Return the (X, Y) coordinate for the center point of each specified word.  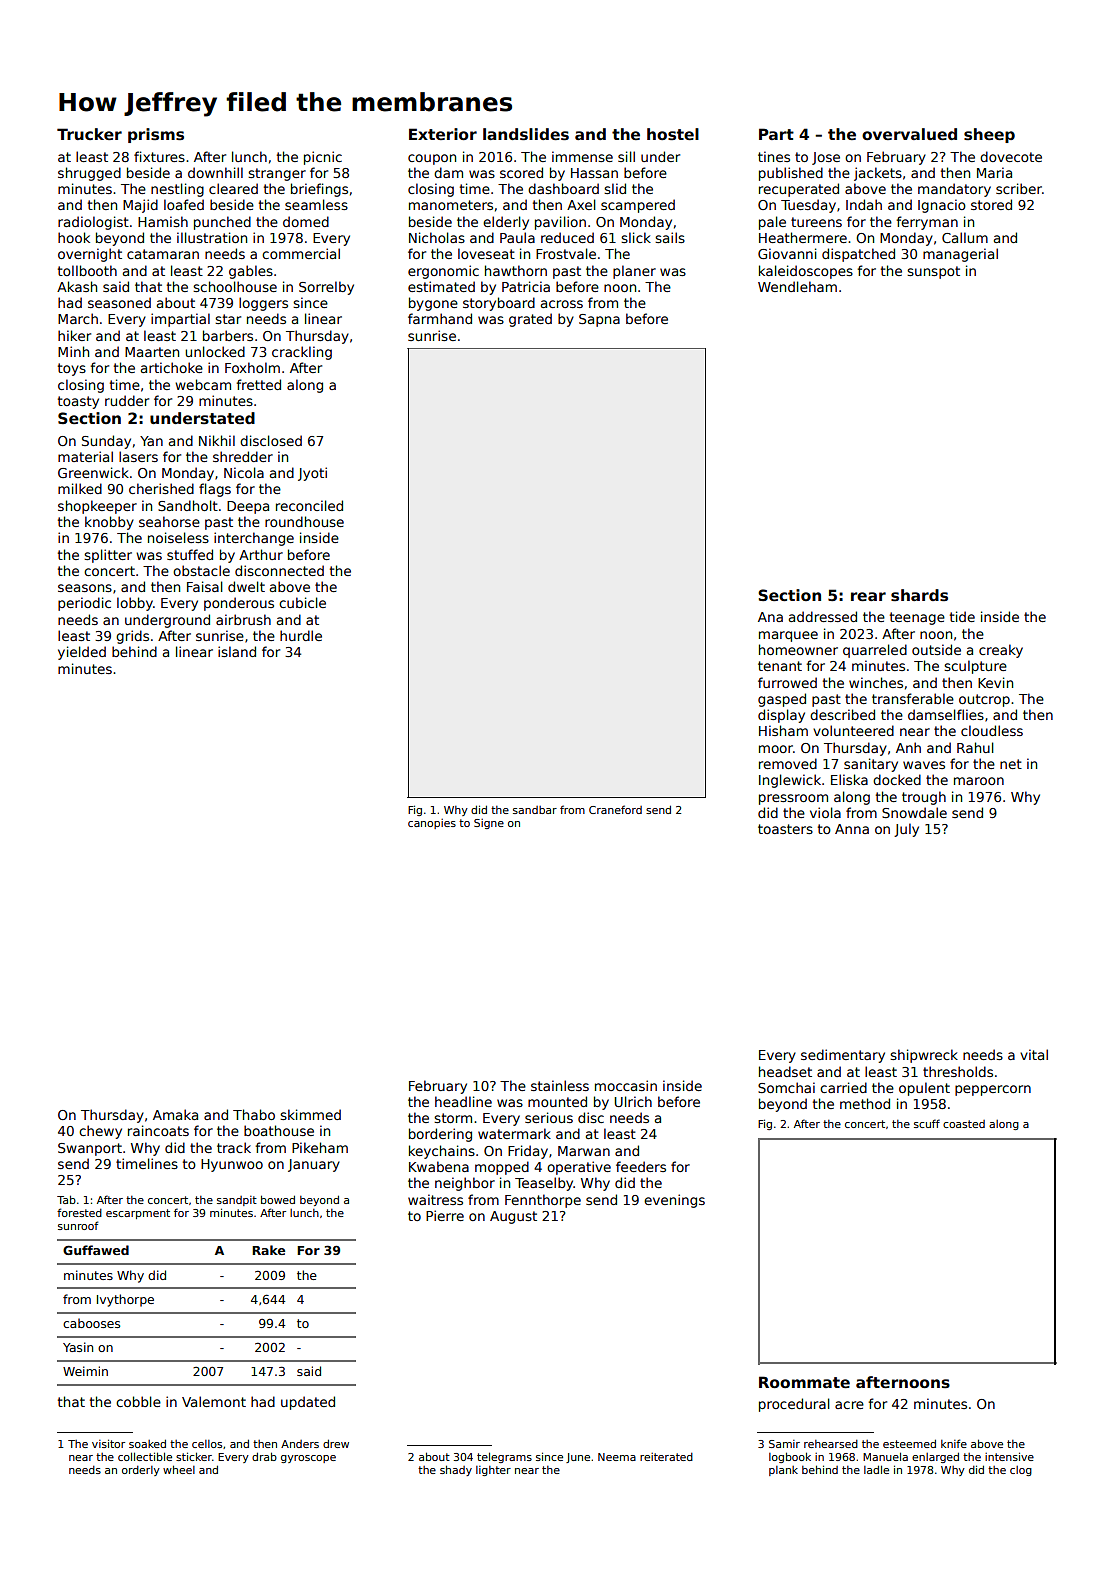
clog (1021, 1471)
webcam (203, 384)
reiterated (666, 1457)
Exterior (443, 134)
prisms (156, 135)
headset (785, 1071)
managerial (960, 255)
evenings (674, 1201)
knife (954, 1443)
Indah (864, 204)
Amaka (175, 1114)
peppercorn (993, 1090)
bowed (278, 1199)
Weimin (85, 1371)
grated (530, 320)
